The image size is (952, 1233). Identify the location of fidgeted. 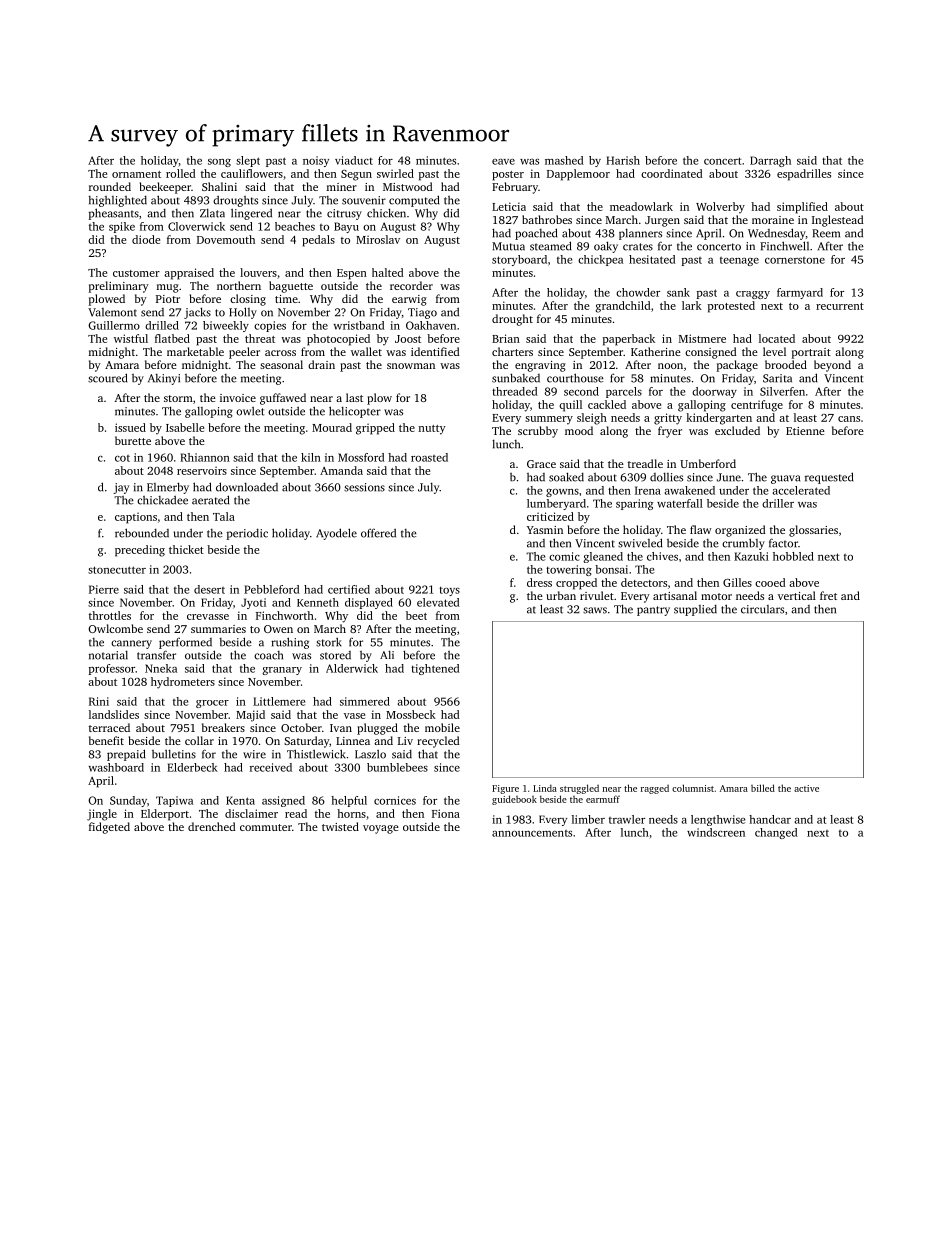
(109, 828).
